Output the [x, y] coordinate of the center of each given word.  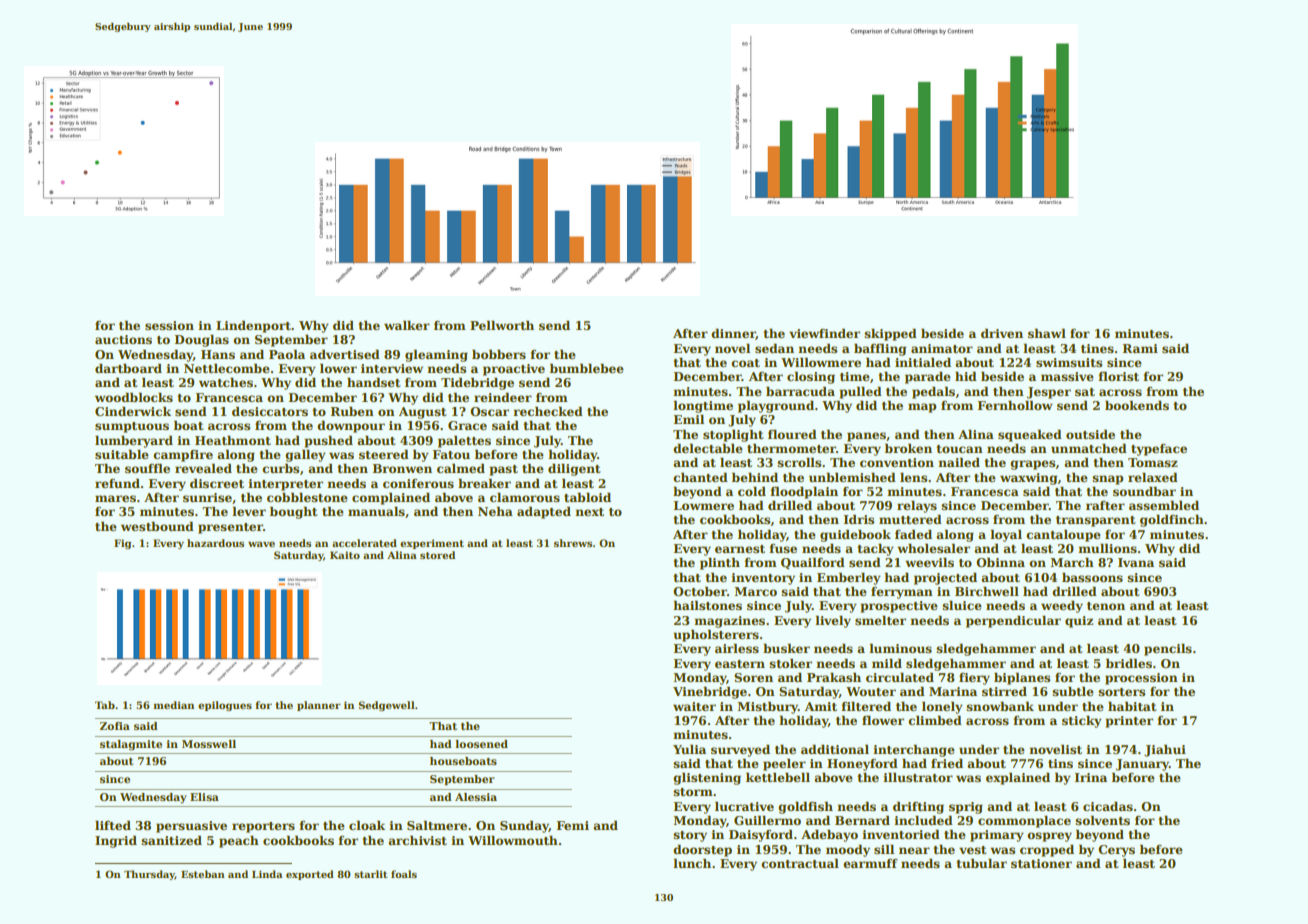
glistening [707, 779]
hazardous [215, 543]
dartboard [128, 368]
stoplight [733, 436]
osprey [1049, 837]
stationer [1041, 863]
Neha [495, 511]
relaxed [1153, 477]
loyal [1006, 536]
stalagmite [131, 745]
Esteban [203, 874]
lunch [692, 863]
